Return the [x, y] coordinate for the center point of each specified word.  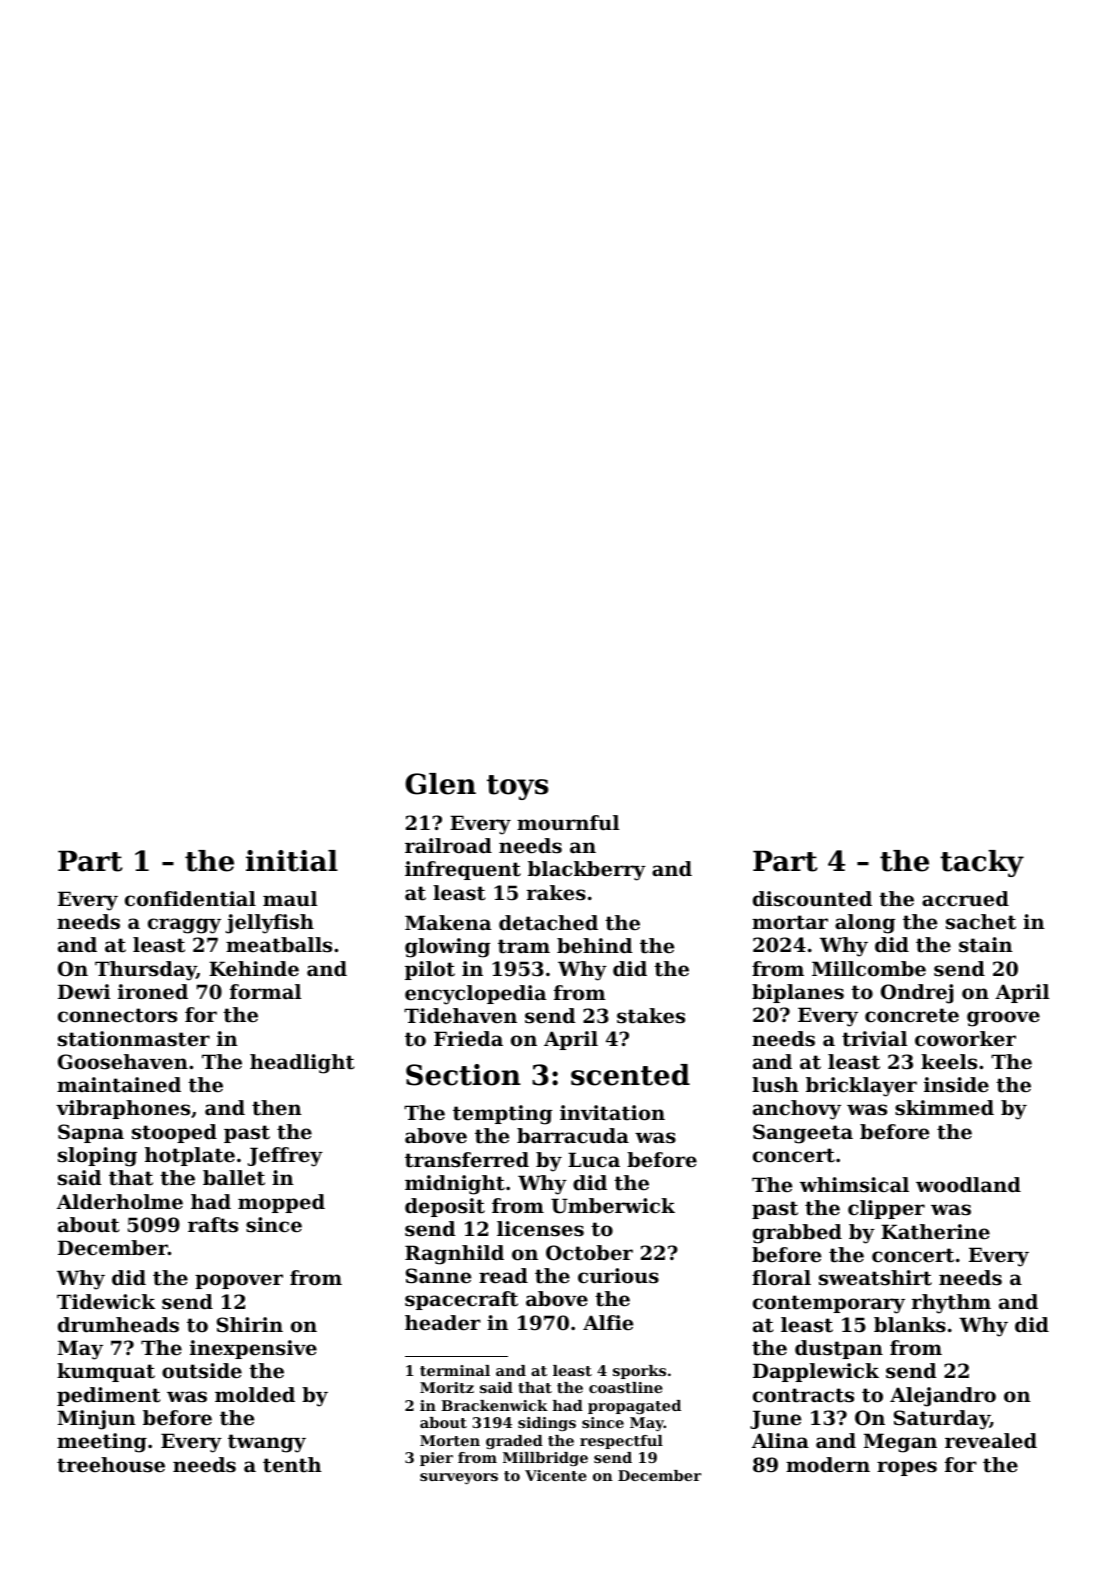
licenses [540, 1229]
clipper [886, 1209]
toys [517, 787]
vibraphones [123, 1109]
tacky [982, 863]
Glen [440, 784]
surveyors [459, 1478]
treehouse [111, 1465]
